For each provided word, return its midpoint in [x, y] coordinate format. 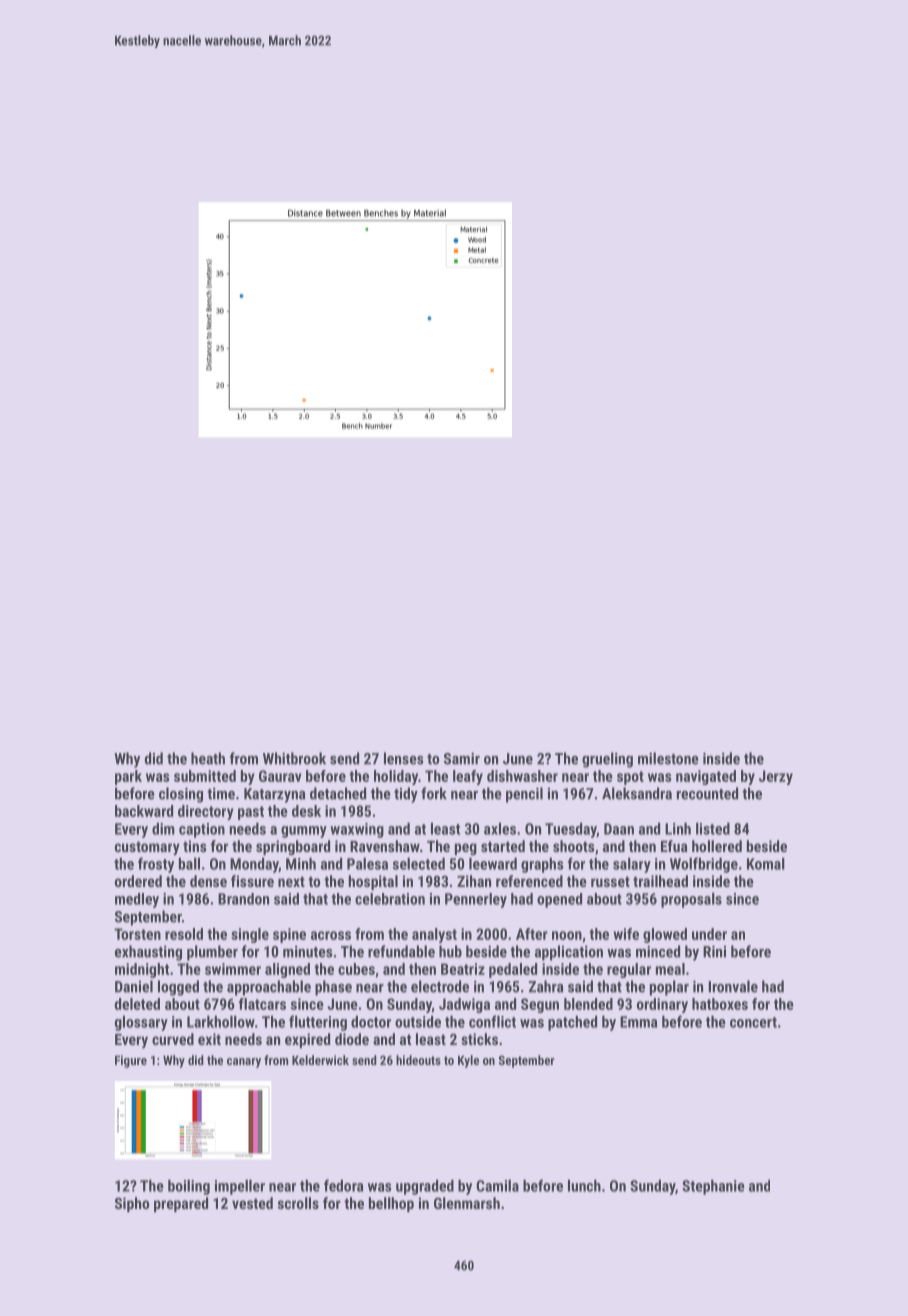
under [709, 934]
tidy [406, 795]
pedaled [513, 970]
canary [244, 1063]
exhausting [148, 953]
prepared [181, 1204]
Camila [497, 1185]
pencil [524, 795]
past [251, 813]
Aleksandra [637, 793]
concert [753, 1022]
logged [178, 988]
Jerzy [776, 777]
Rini [714, 951]
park [128, 777]
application [569, 953]
